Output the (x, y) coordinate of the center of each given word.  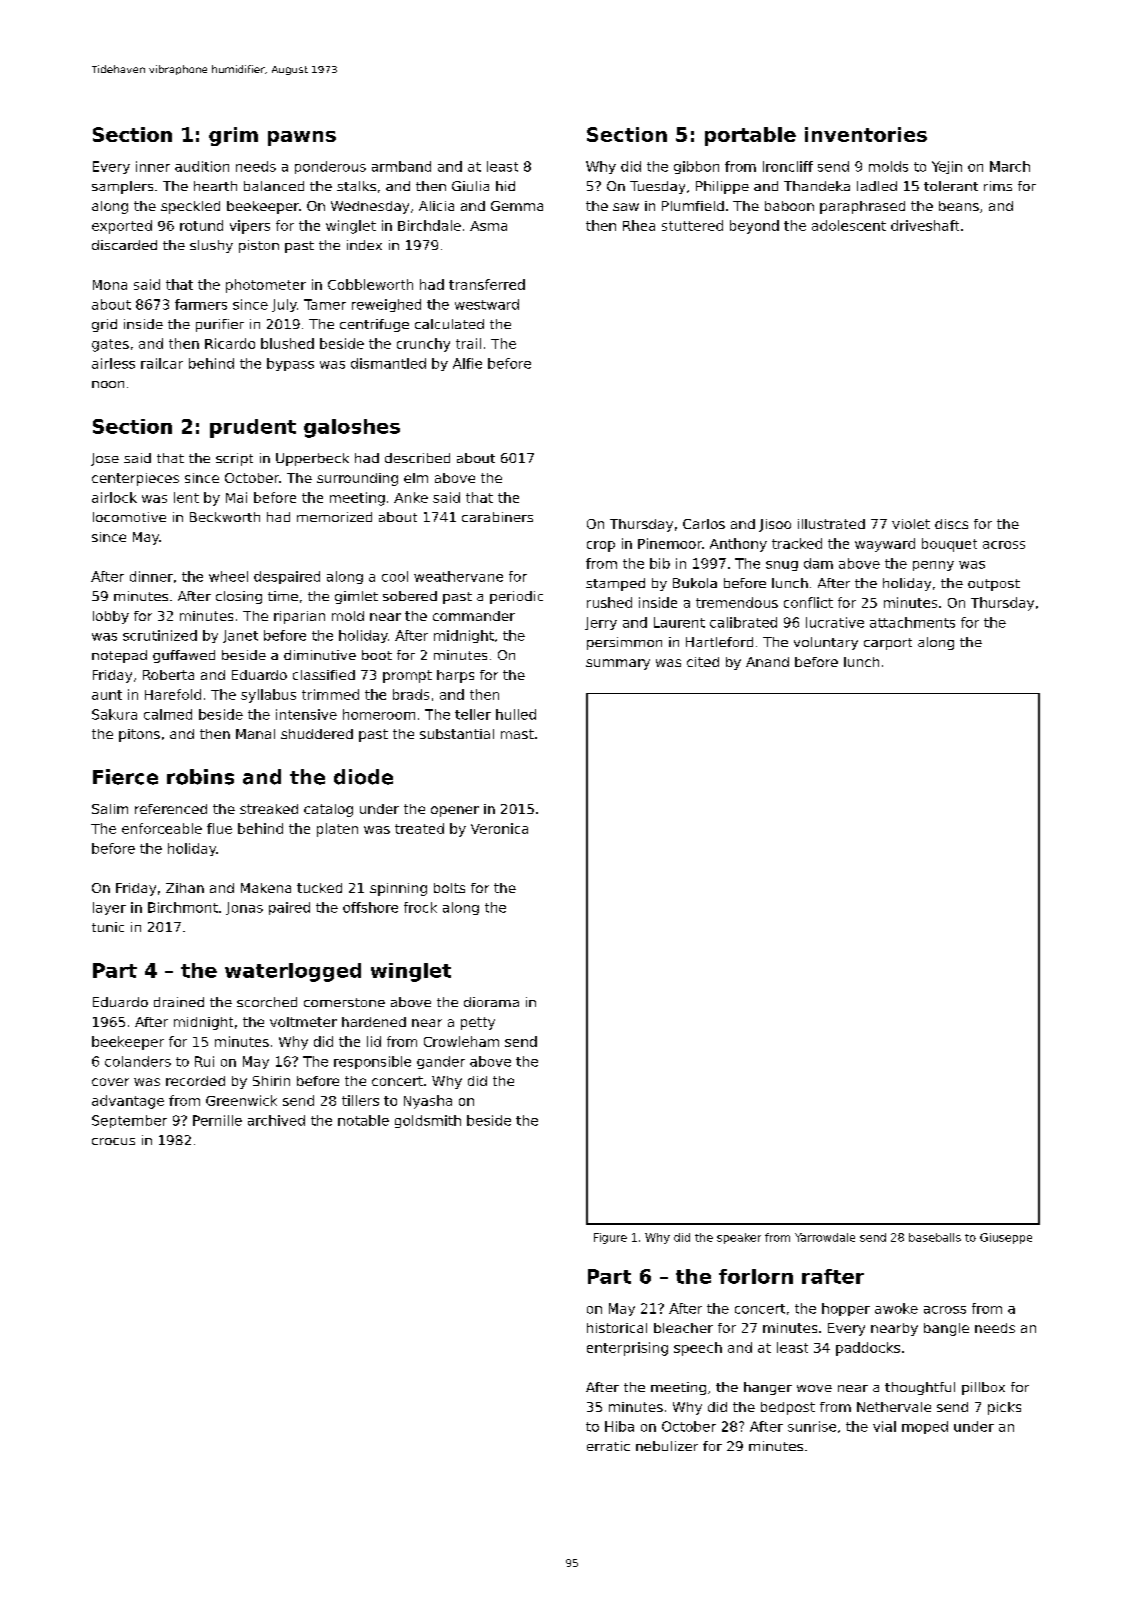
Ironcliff (788, 166)
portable (750, 136)
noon (108, 384)
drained (179, 1002)
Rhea (639, 225)
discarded (124, 245)
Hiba (619, 1426)
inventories (866, 134)
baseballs (935, 1237)
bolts (449, 888)
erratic (608, 1446)
